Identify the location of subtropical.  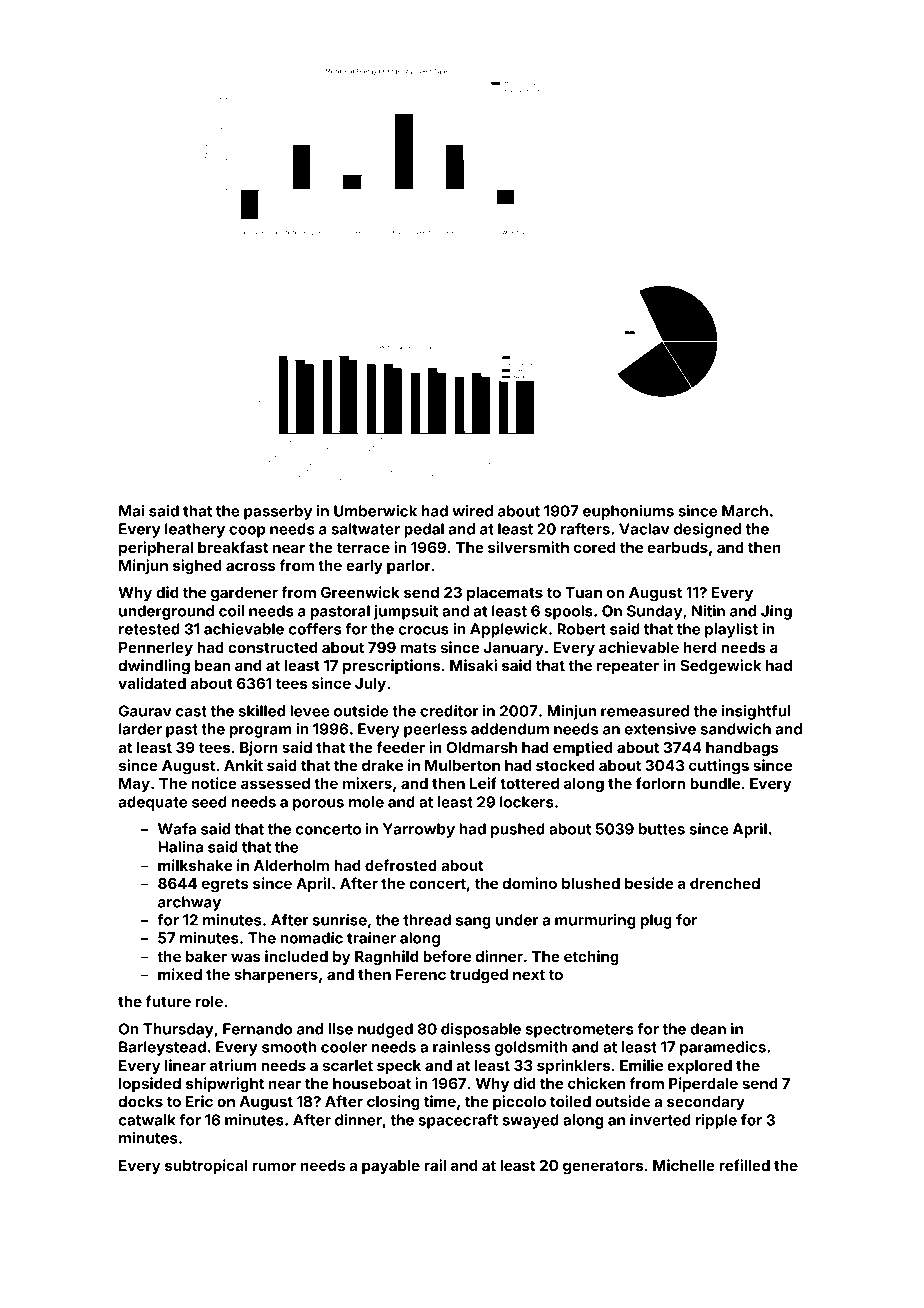
(206, 1166).
